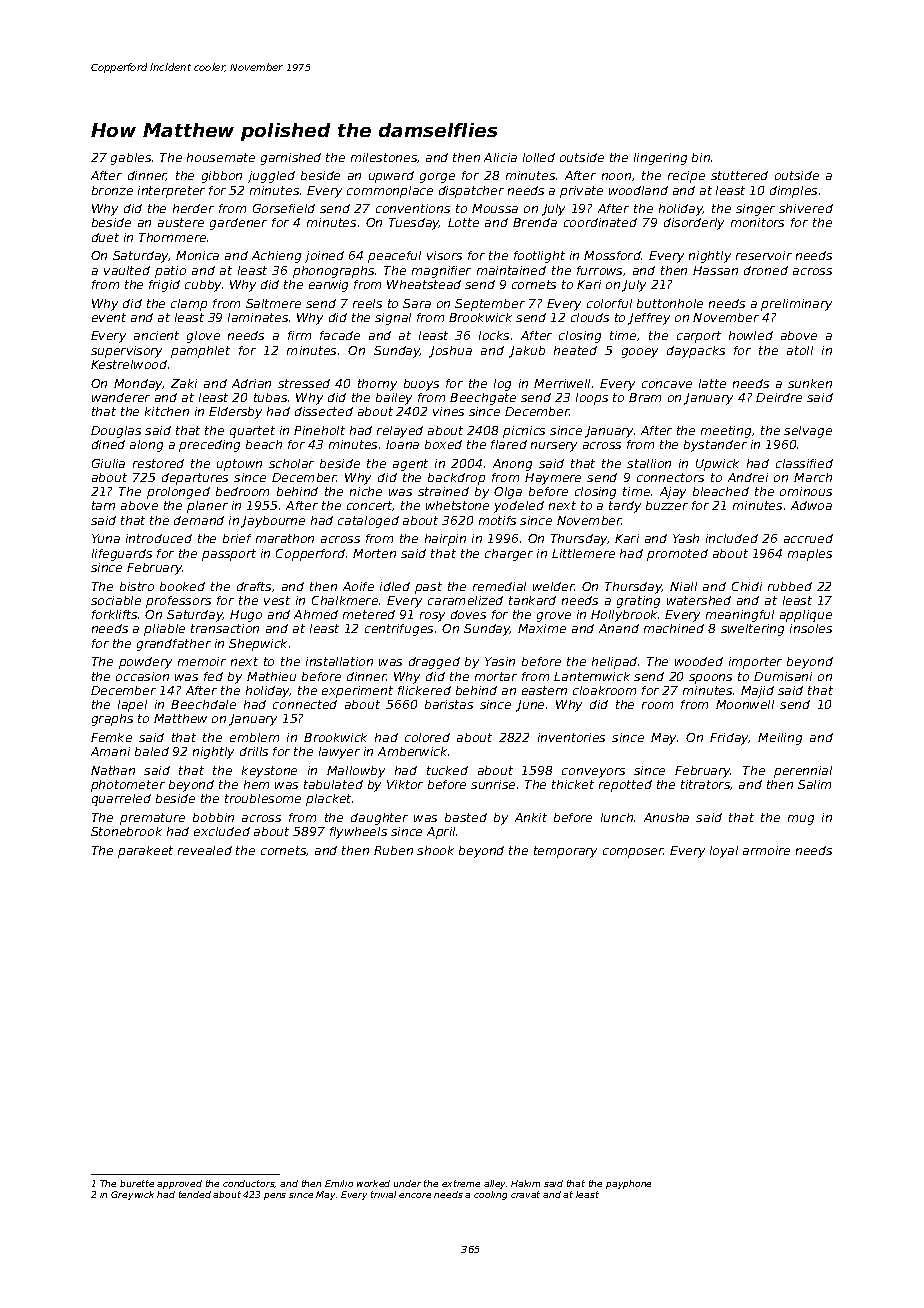 Image resolution: width=924 pixels, height=1308 pixels. What do you see at coordinates (407, 1183) in the image?
I see `under` at bounding box center [407, 1183].
